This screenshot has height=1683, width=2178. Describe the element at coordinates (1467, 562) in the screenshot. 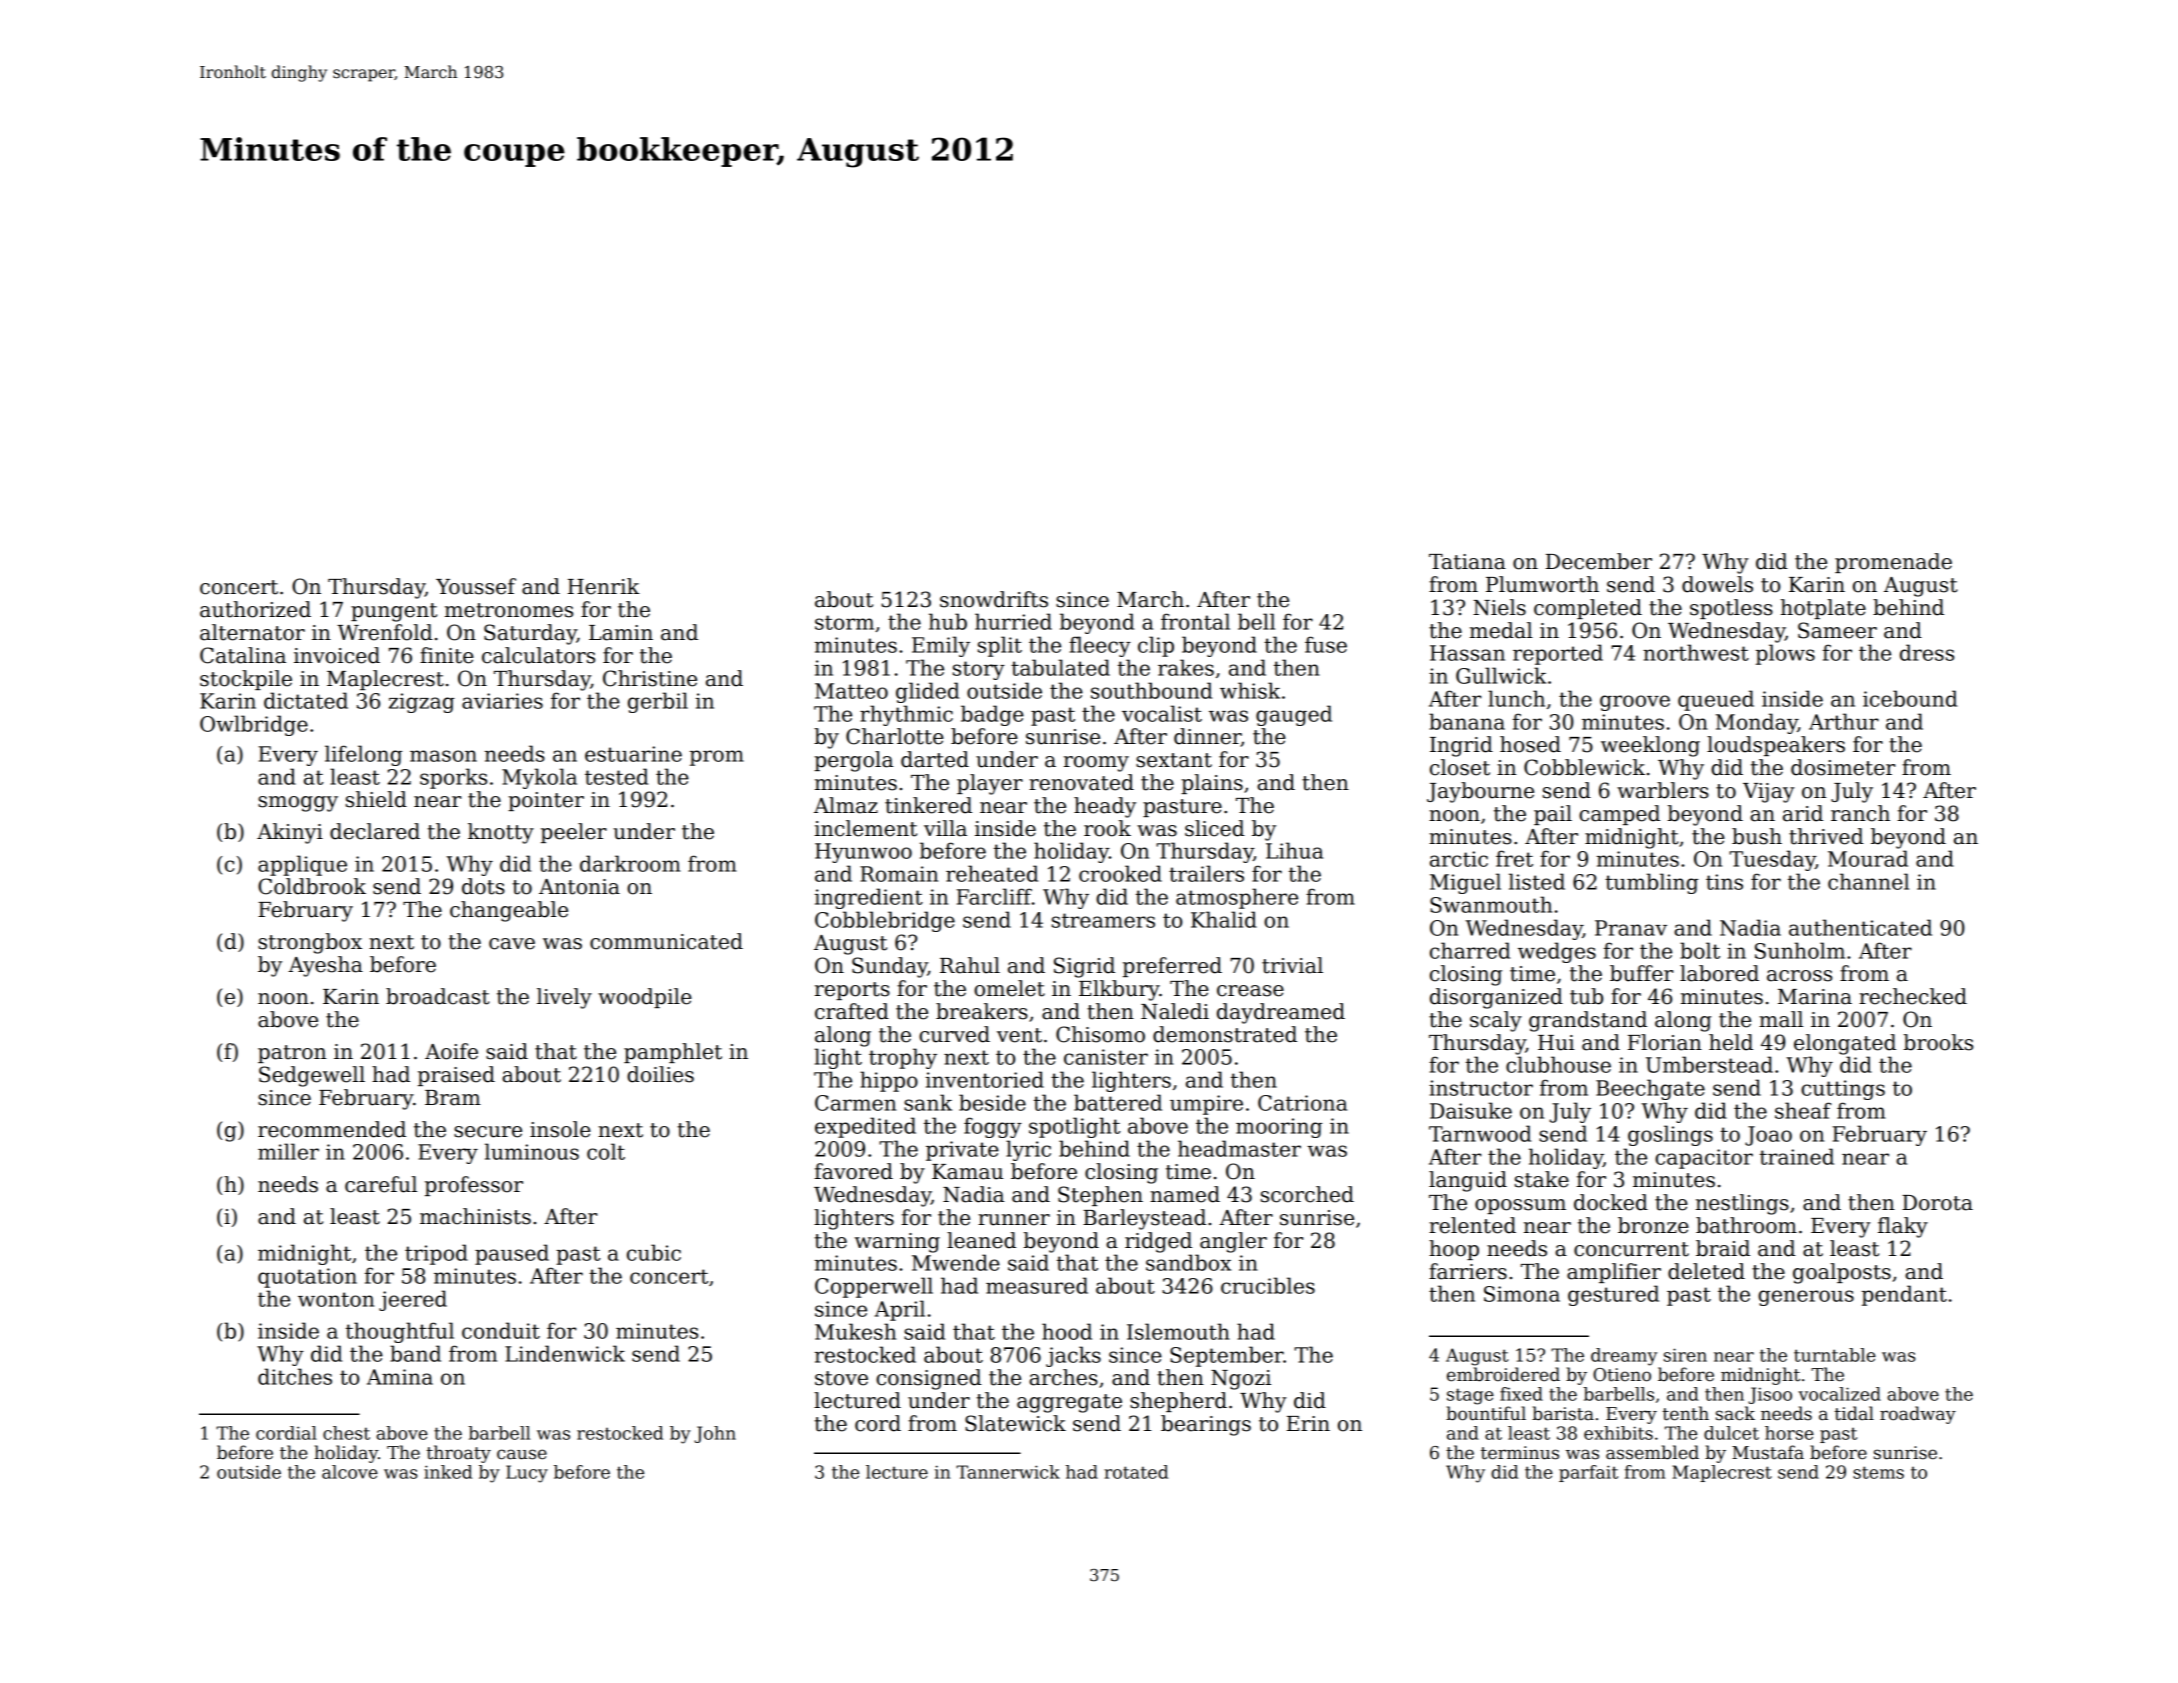

I see `Tatiana` at that location.
